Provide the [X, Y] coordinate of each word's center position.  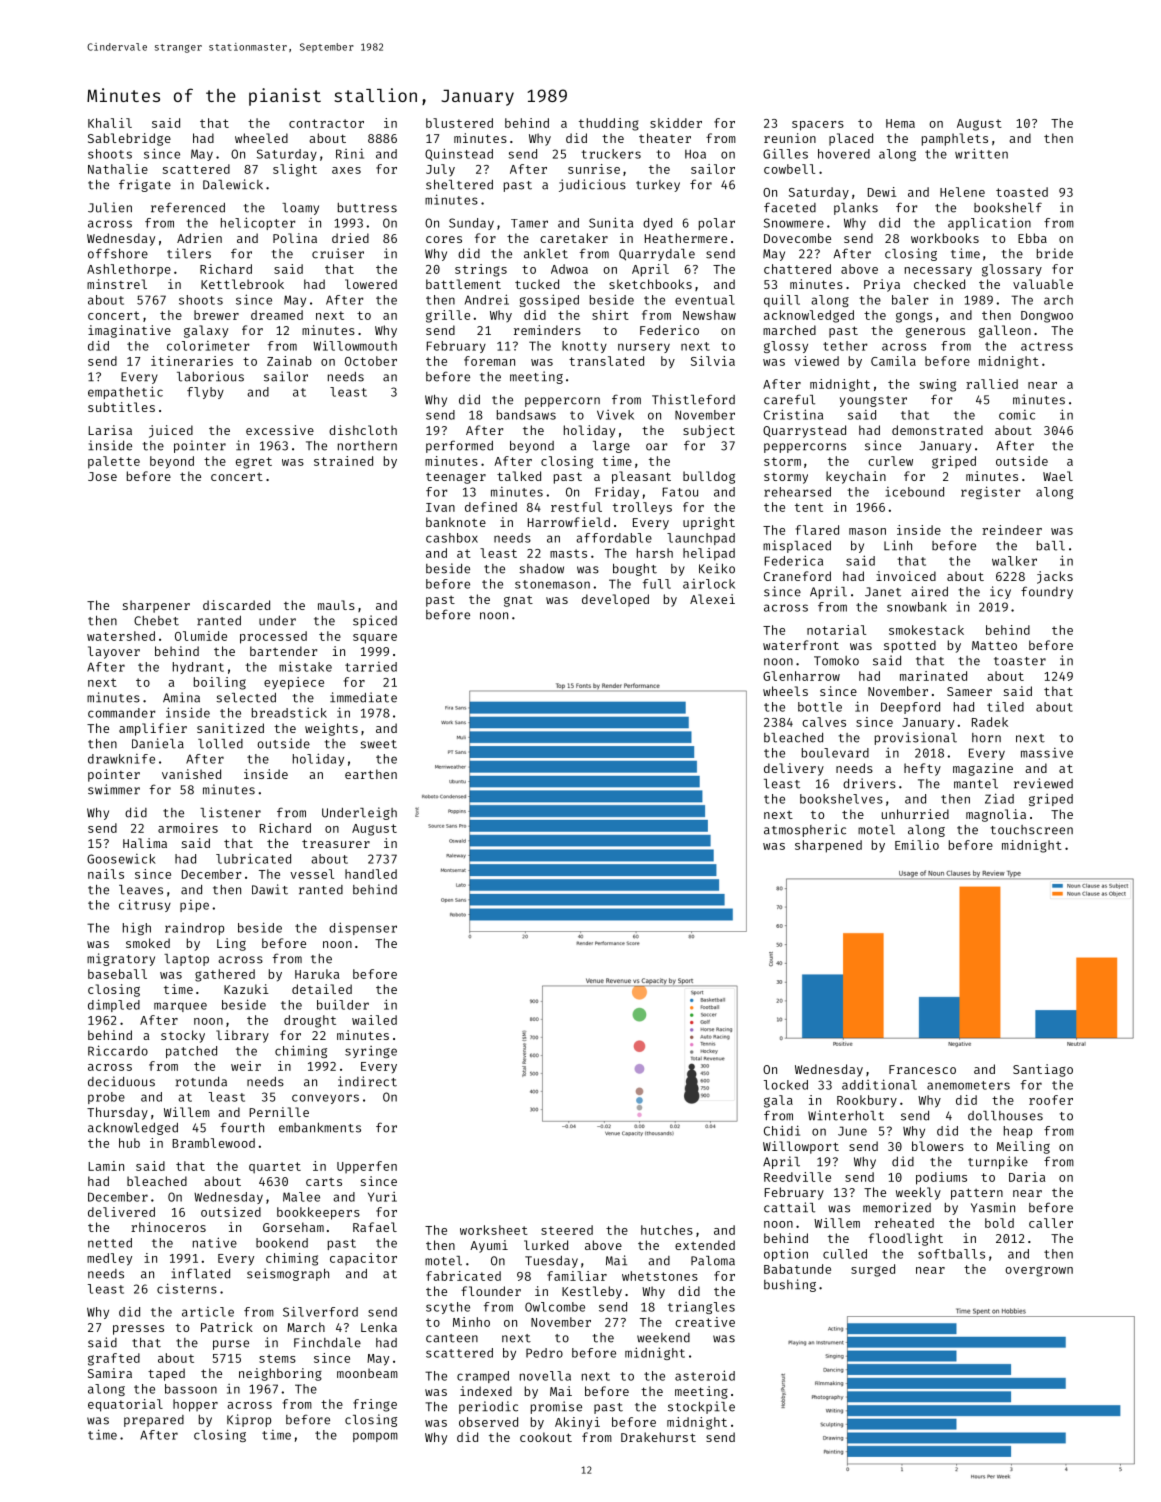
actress [1047, 346]
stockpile [701, 1407]
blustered [459, 123]
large [611, 447]
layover [114, 652]
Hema [900, 123]
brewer [216, 315]
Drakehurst [658, 1437]
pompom [375, 1437]
